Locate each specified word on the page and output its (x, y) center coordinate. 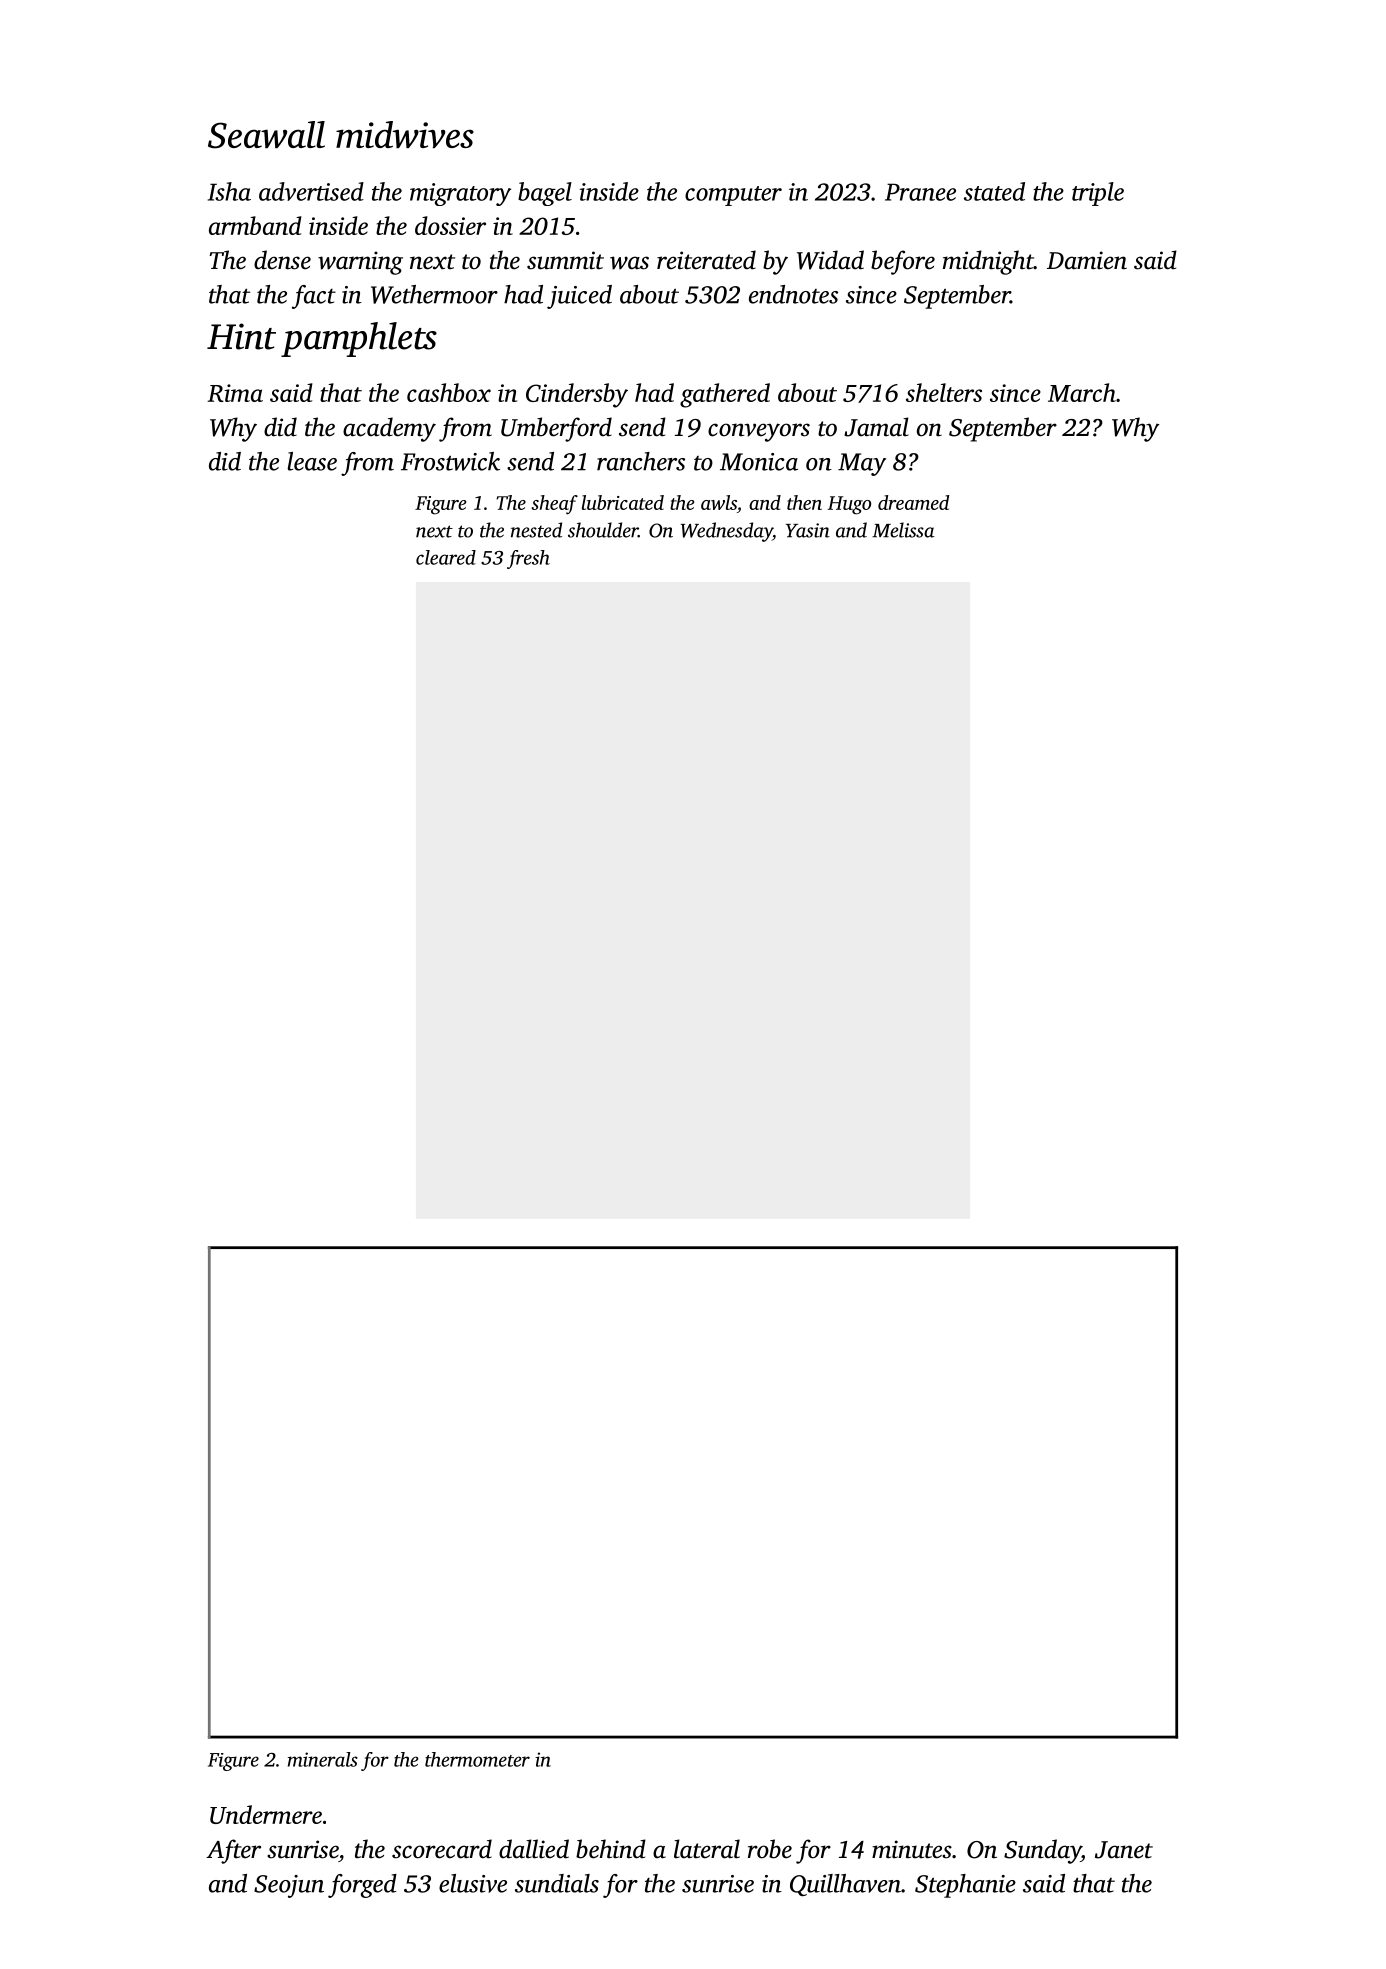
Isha (229, 191)
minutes (912, 1849)
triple (1098, 194)
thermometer (477, 1759)
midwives (405, 134)
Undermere (266, 1814)
